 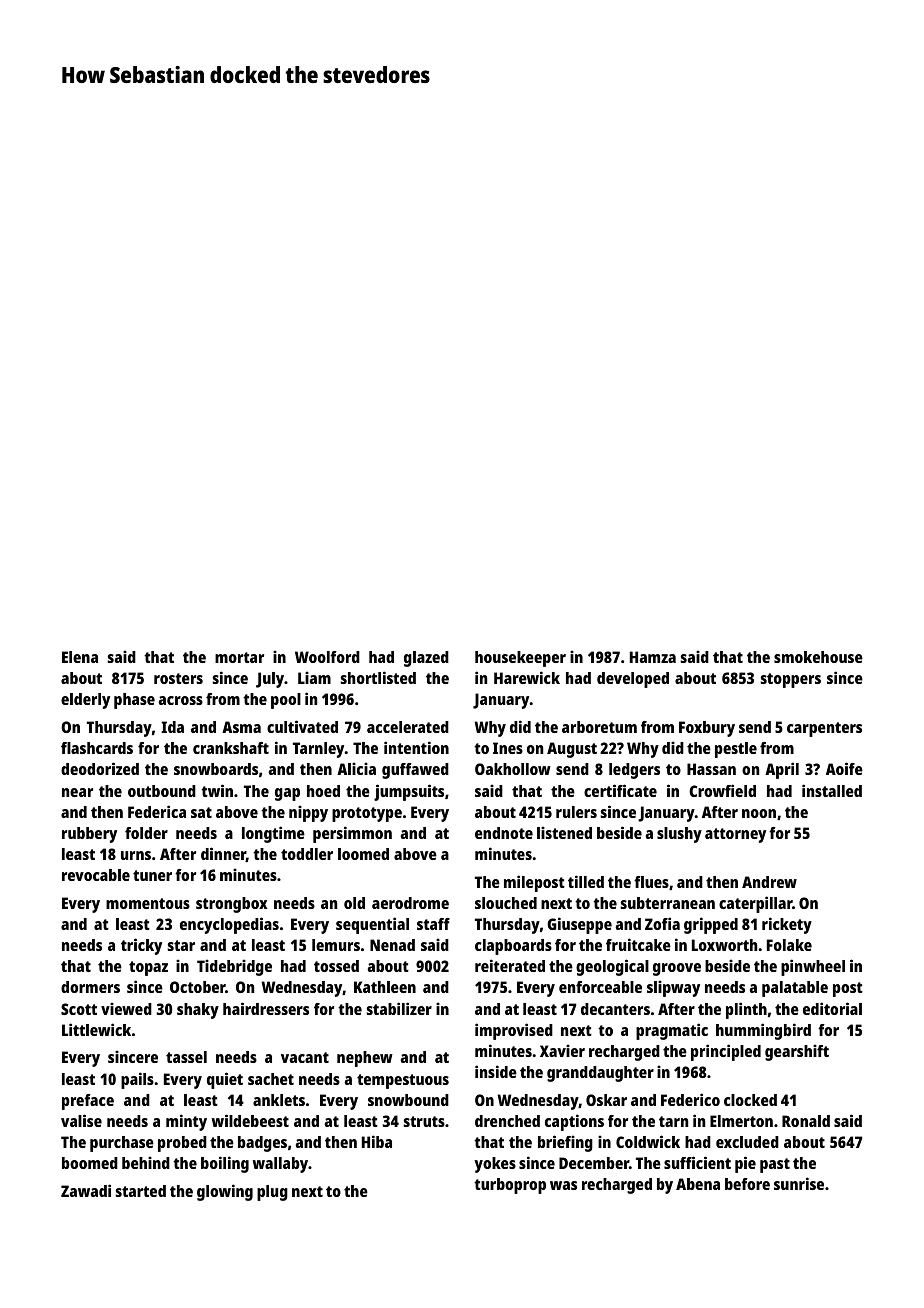 What do you see at coordinates (181, 700) in the screenshot?
I see `across` at bounding box center [181, 700].
